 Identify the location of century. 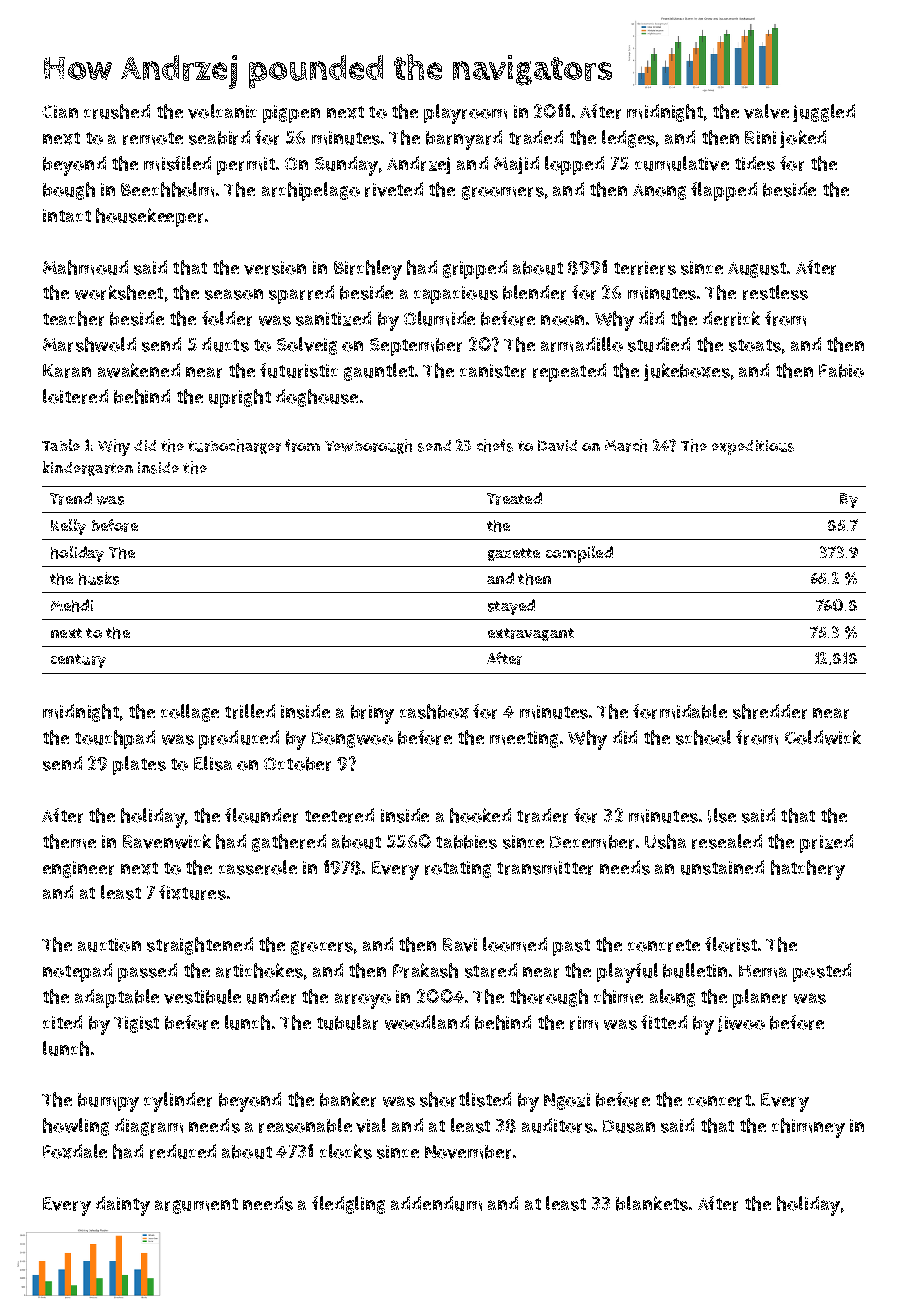
(78, 661).
